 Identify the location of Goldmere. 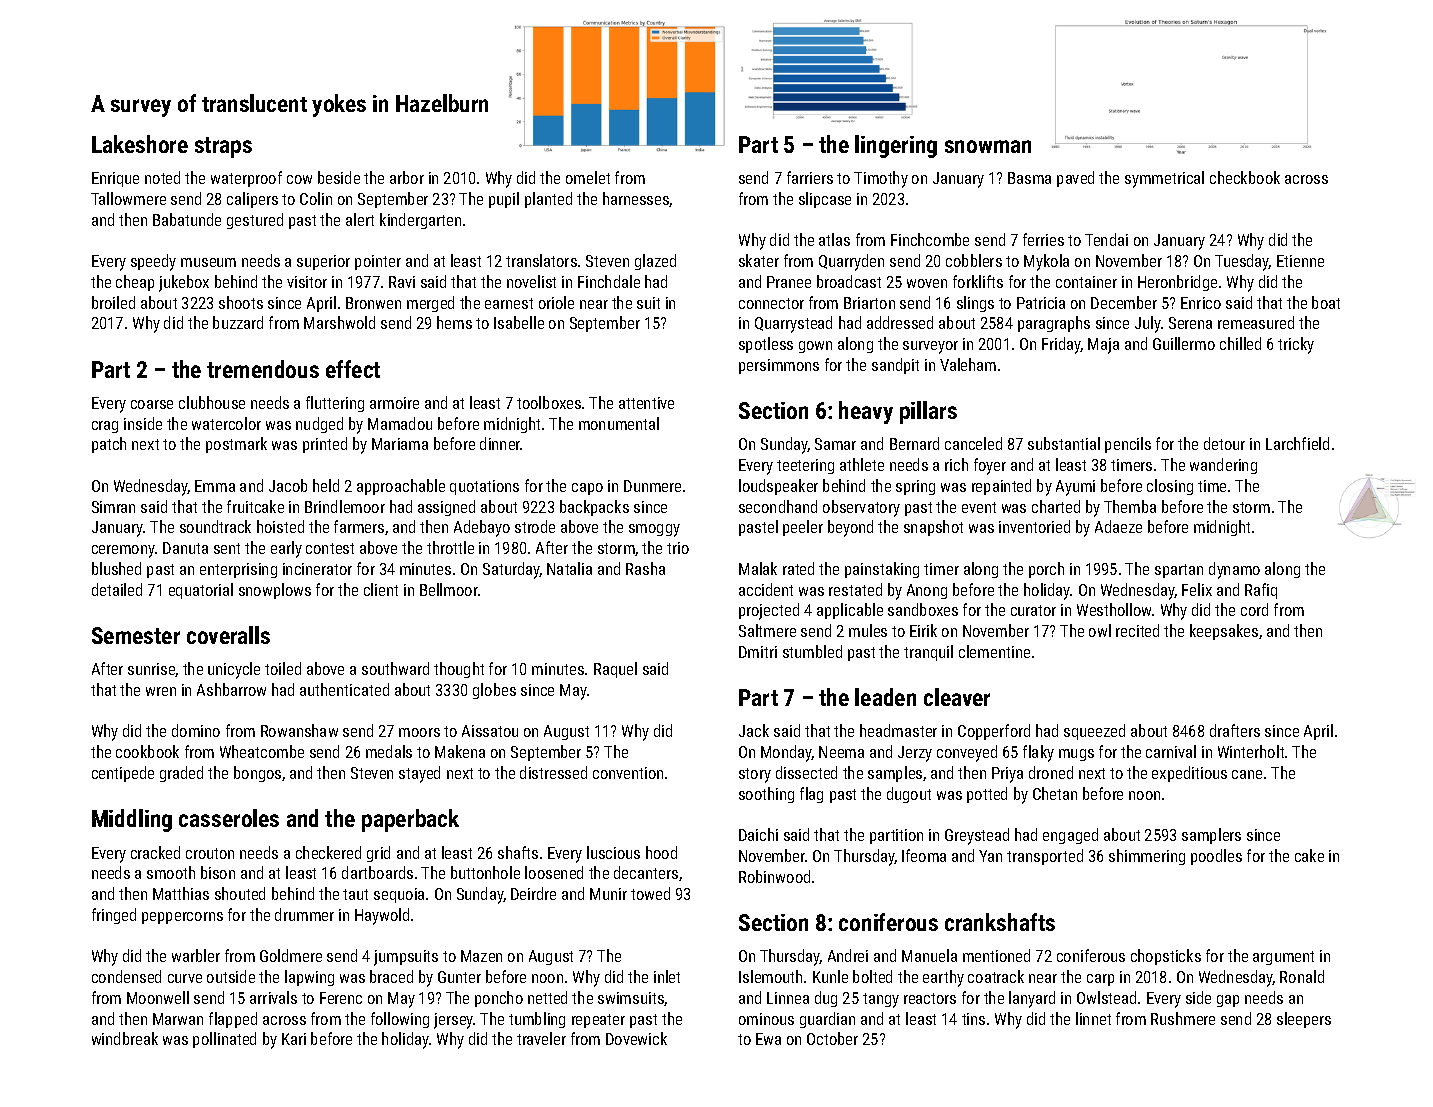
(291, 955).
